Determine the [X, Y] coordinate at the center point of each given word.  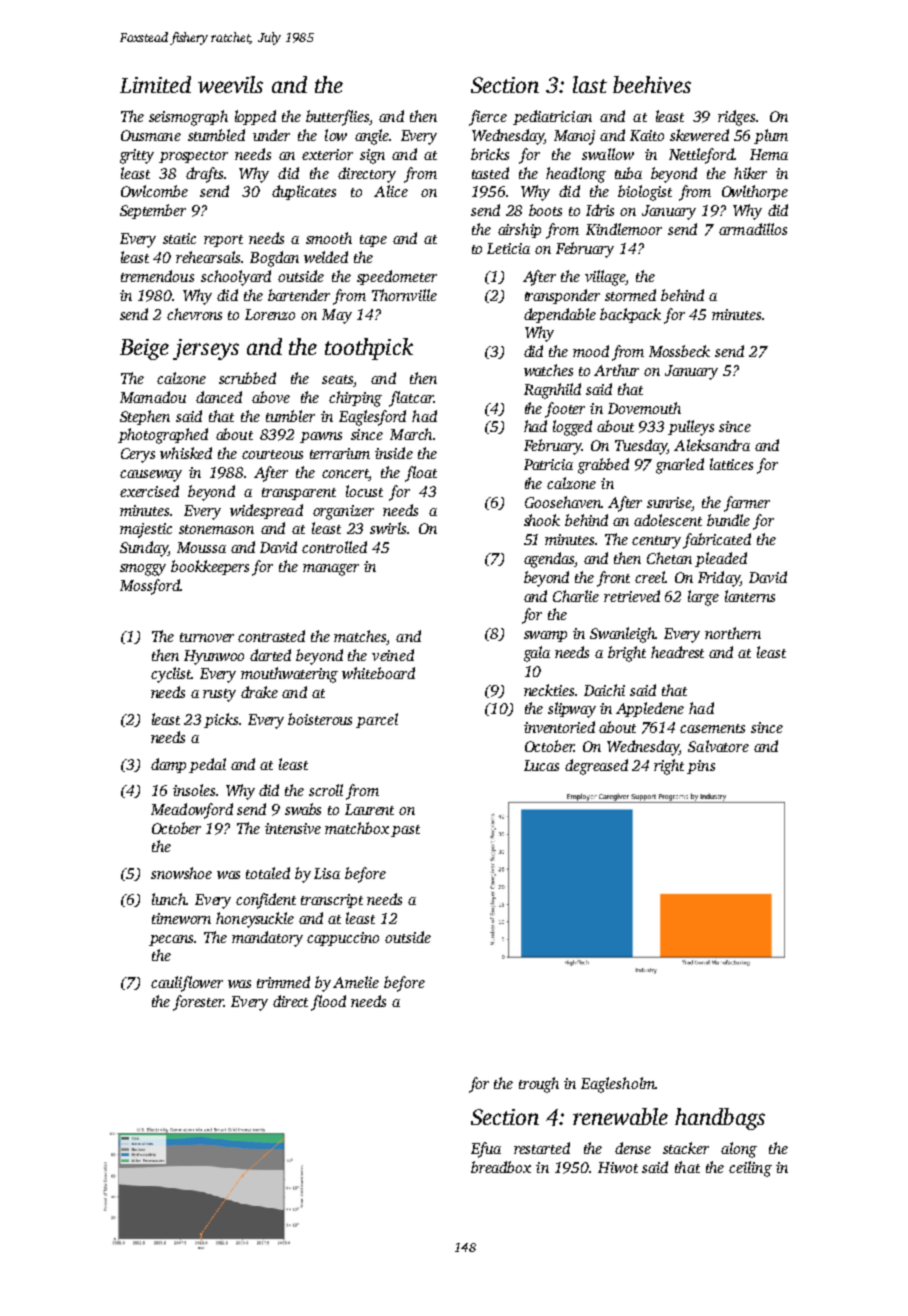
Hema [769, 154]
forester [198, 1003]
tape [373, 241]
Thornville [404, 295]
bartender [299, 295]
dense [633, 1148]
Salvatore [718, 746]
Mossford [150, 587]
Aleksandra [712, 445]
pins [701, 767]
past [405, 831]
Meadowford [192, 811]
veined [393, 655]
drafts [204, 175]
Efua [486, 1150]
